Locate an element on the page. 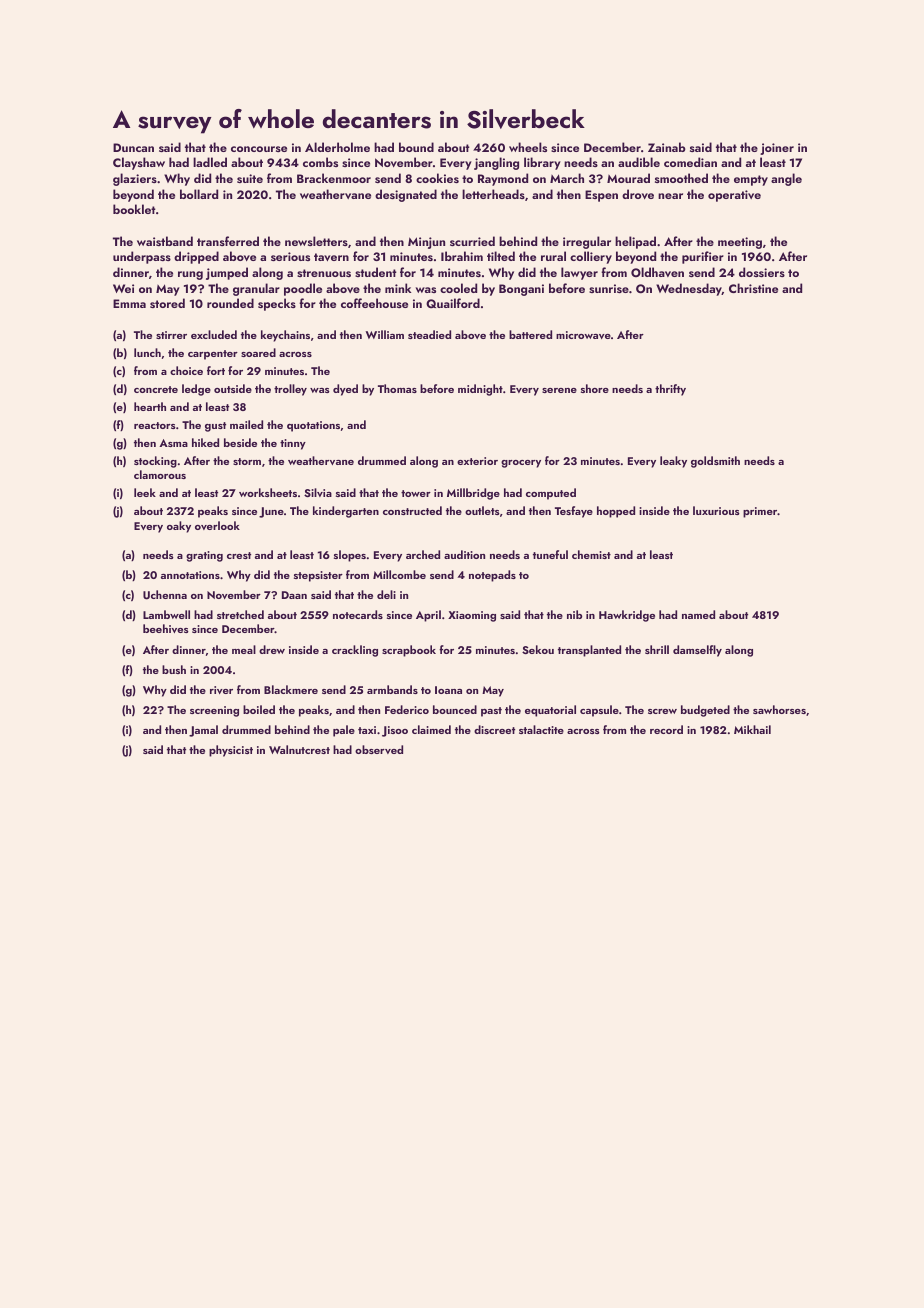 This page has width=924, height=1308. primer is located at coordinates (760, 512).
